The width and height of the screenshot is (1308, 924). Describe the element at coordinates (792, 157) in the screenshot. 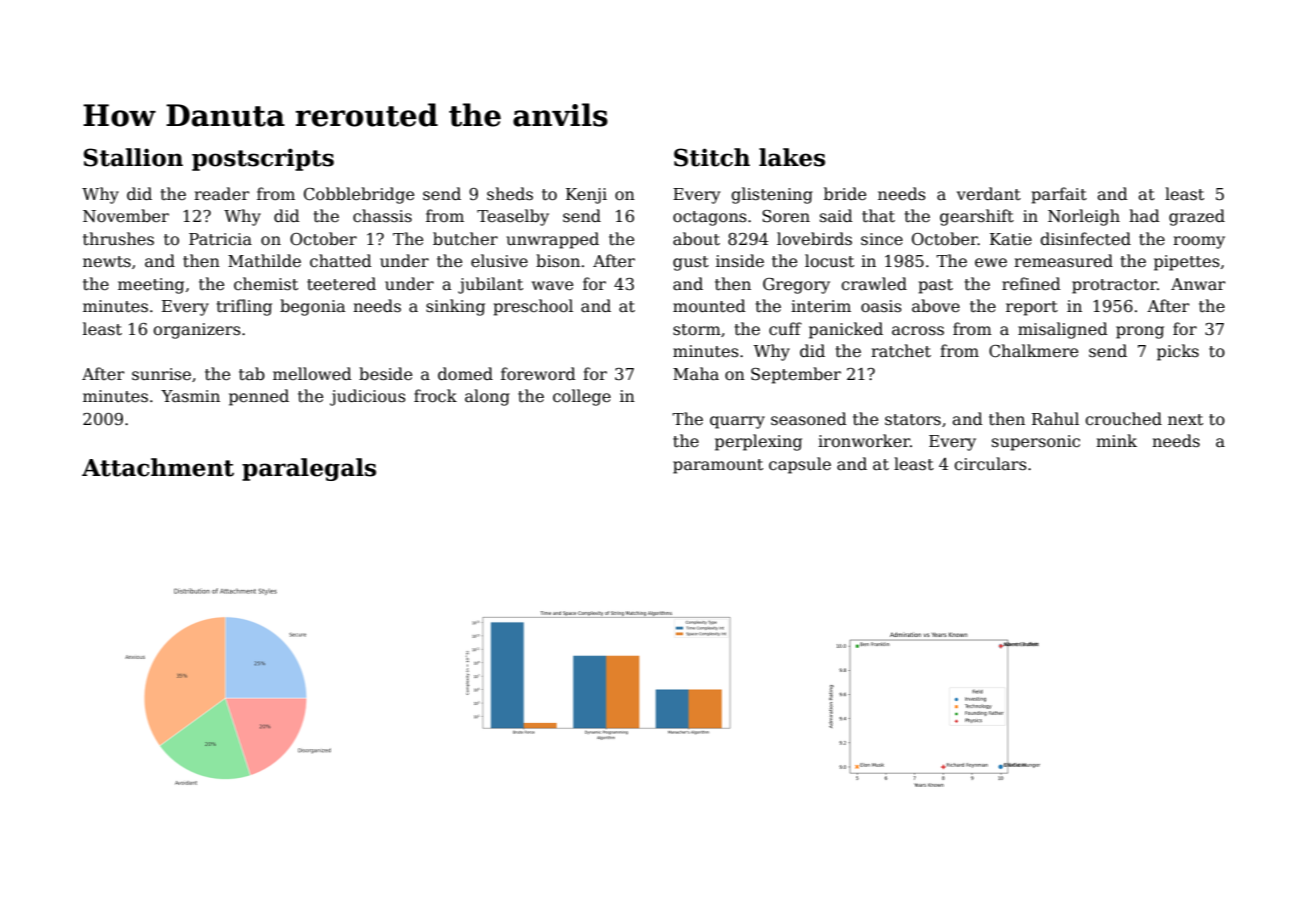

I see `lakes` at that location.
